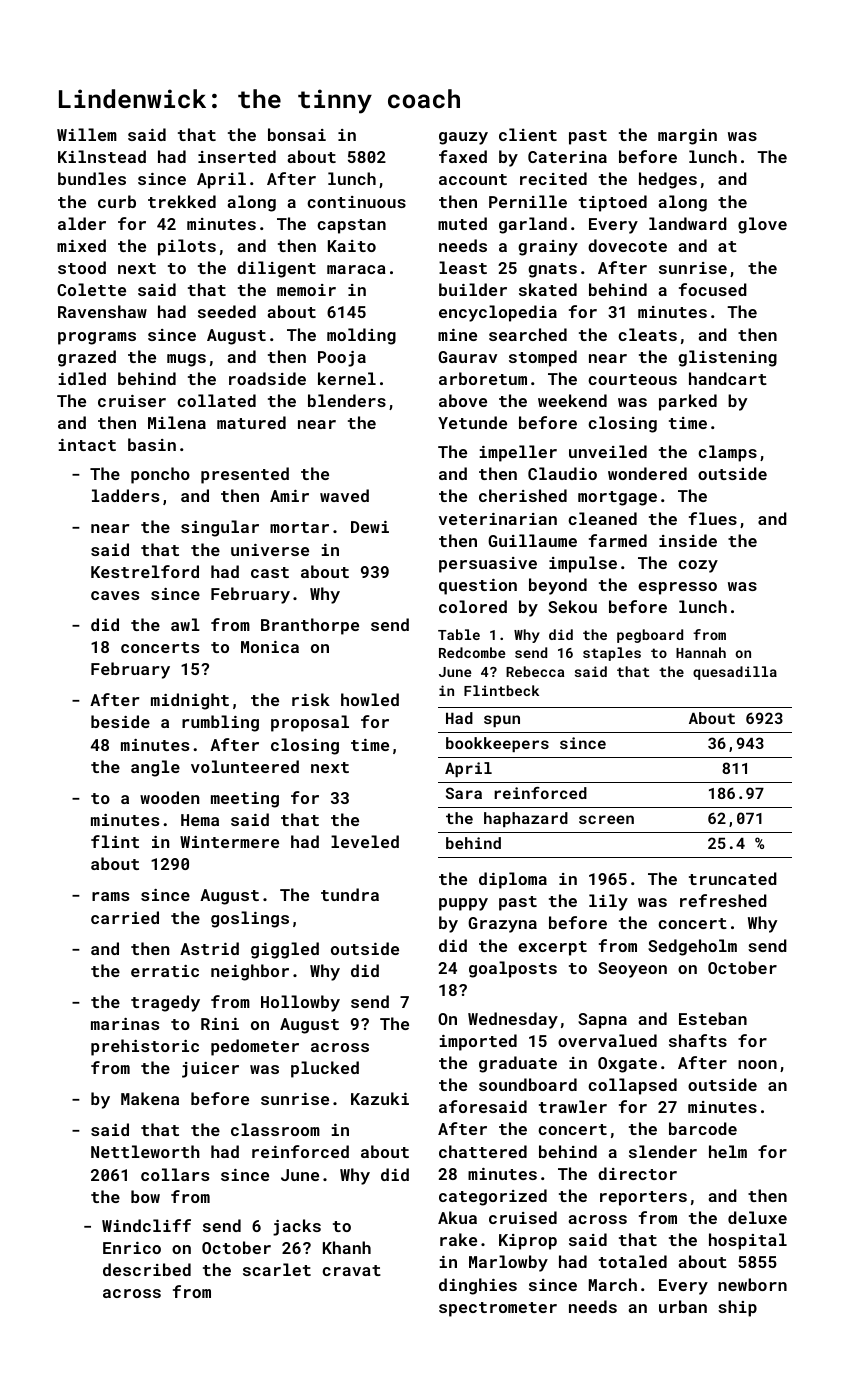 This document has height=1400, width=849. Describe the element at coordinates (727, 453) in the document. I see `clamps` at that location.
